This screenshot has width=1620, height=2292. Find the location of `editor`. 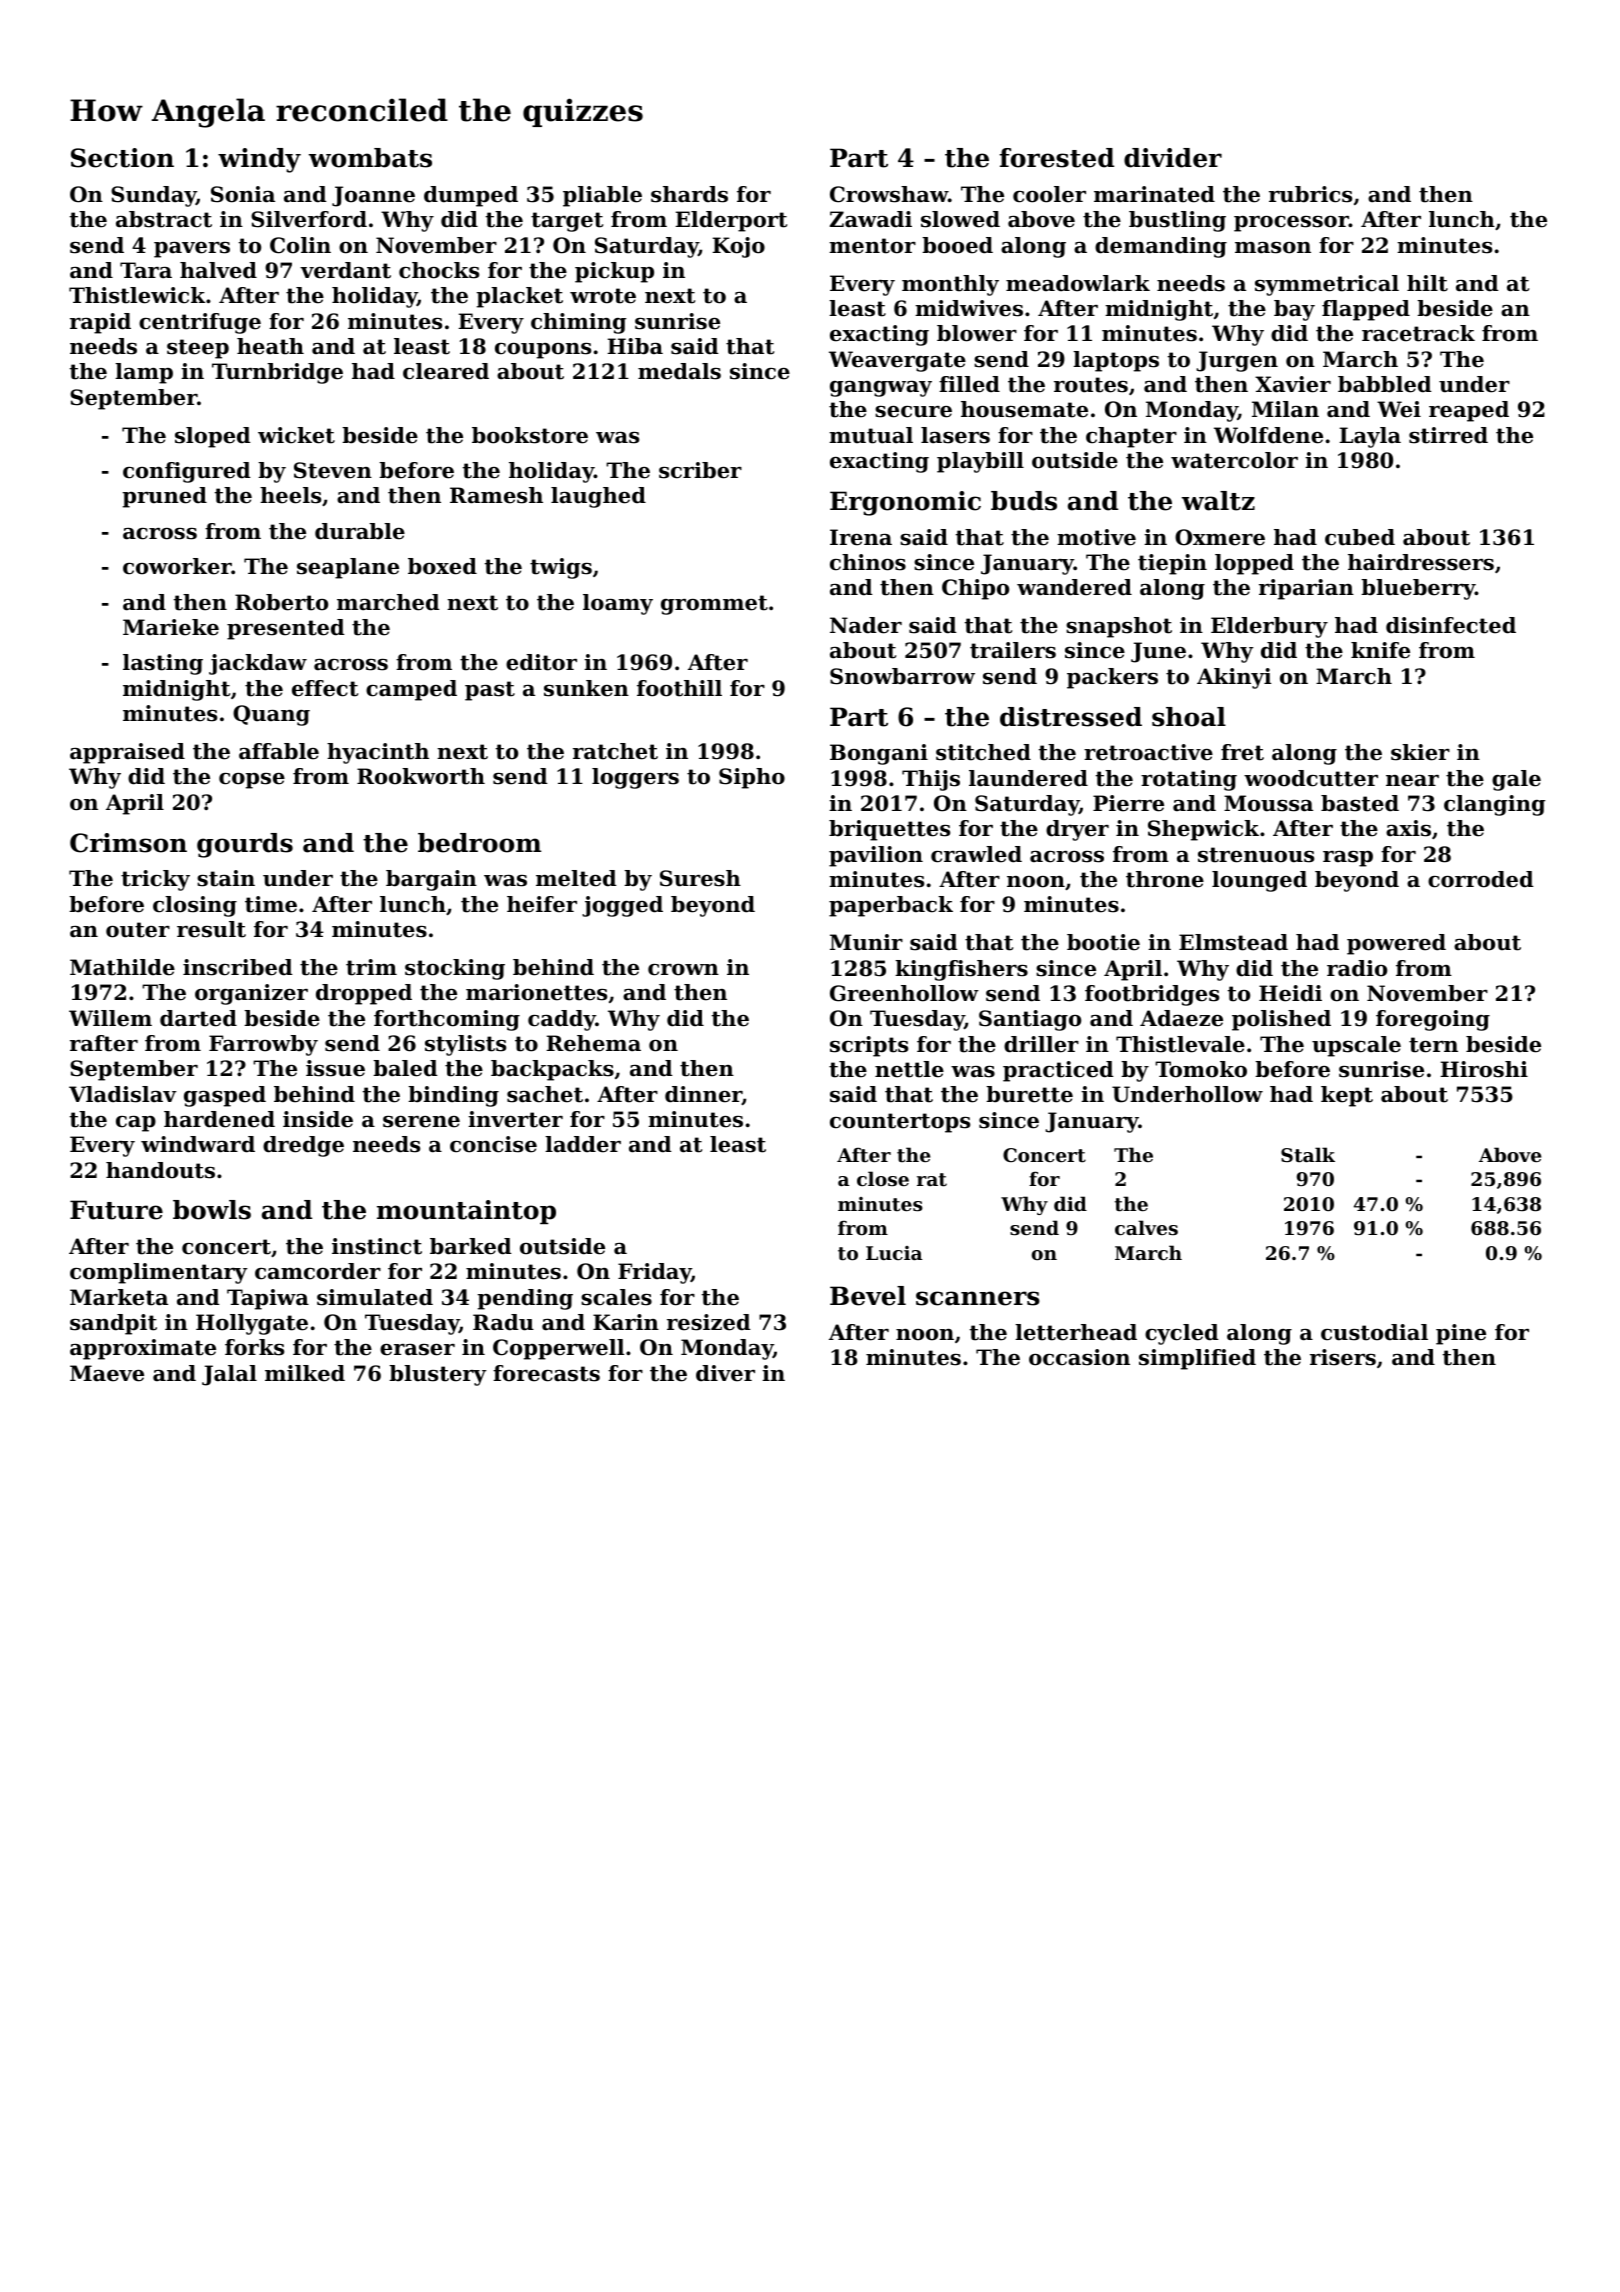

editor is located at coordinates (541, 662).
